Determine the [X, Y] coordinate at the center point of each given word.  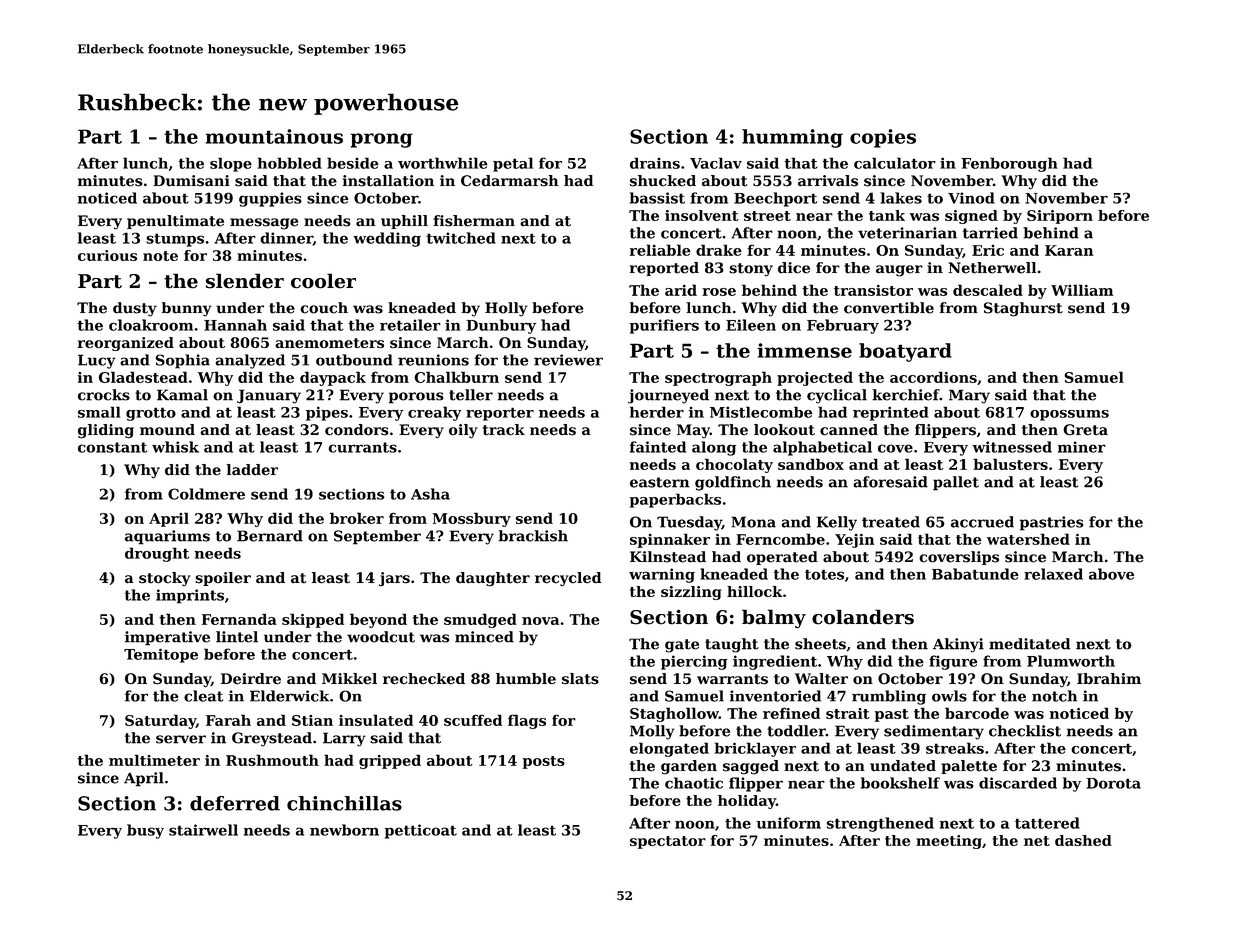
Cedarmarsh [510, 181]
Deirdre [251, 679]
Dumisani [191, 181]
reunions [433, 360]
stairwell [203, 830]
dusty [135, 309]
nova [540, 621]
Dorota [1113, 783]
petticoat [421, 831]
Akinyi [958, 645]
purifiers [664, 326]
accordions [933, 377]
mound [167, 430]
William [1082, 290]
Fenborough [1010, 164]
